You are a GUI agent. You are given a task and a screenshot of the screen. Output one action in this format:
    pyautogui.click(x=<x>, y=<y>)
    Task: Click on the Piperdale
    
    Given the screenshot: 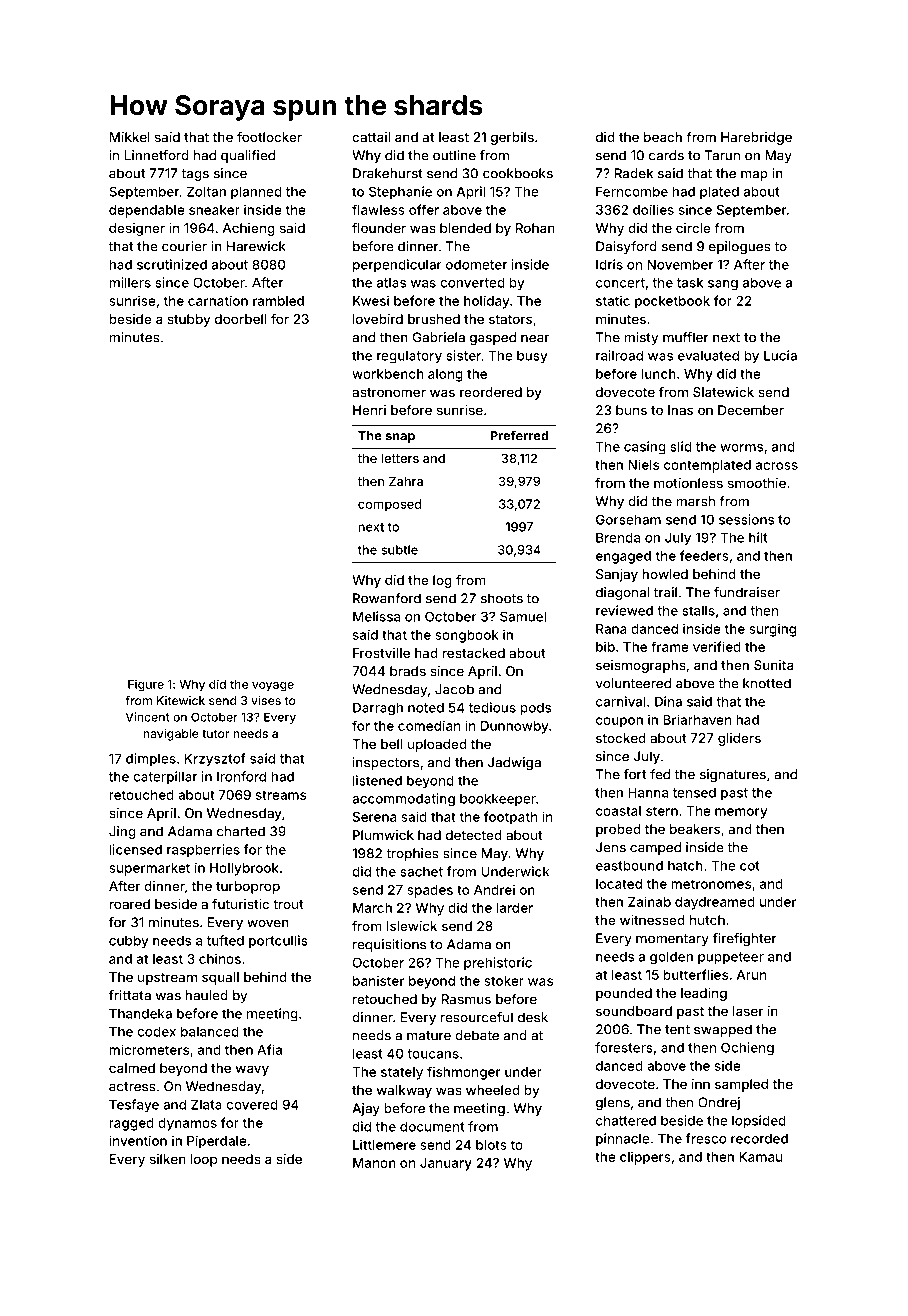 What is the action you would take?
    pyautogui.click(x=217, y=1142)
